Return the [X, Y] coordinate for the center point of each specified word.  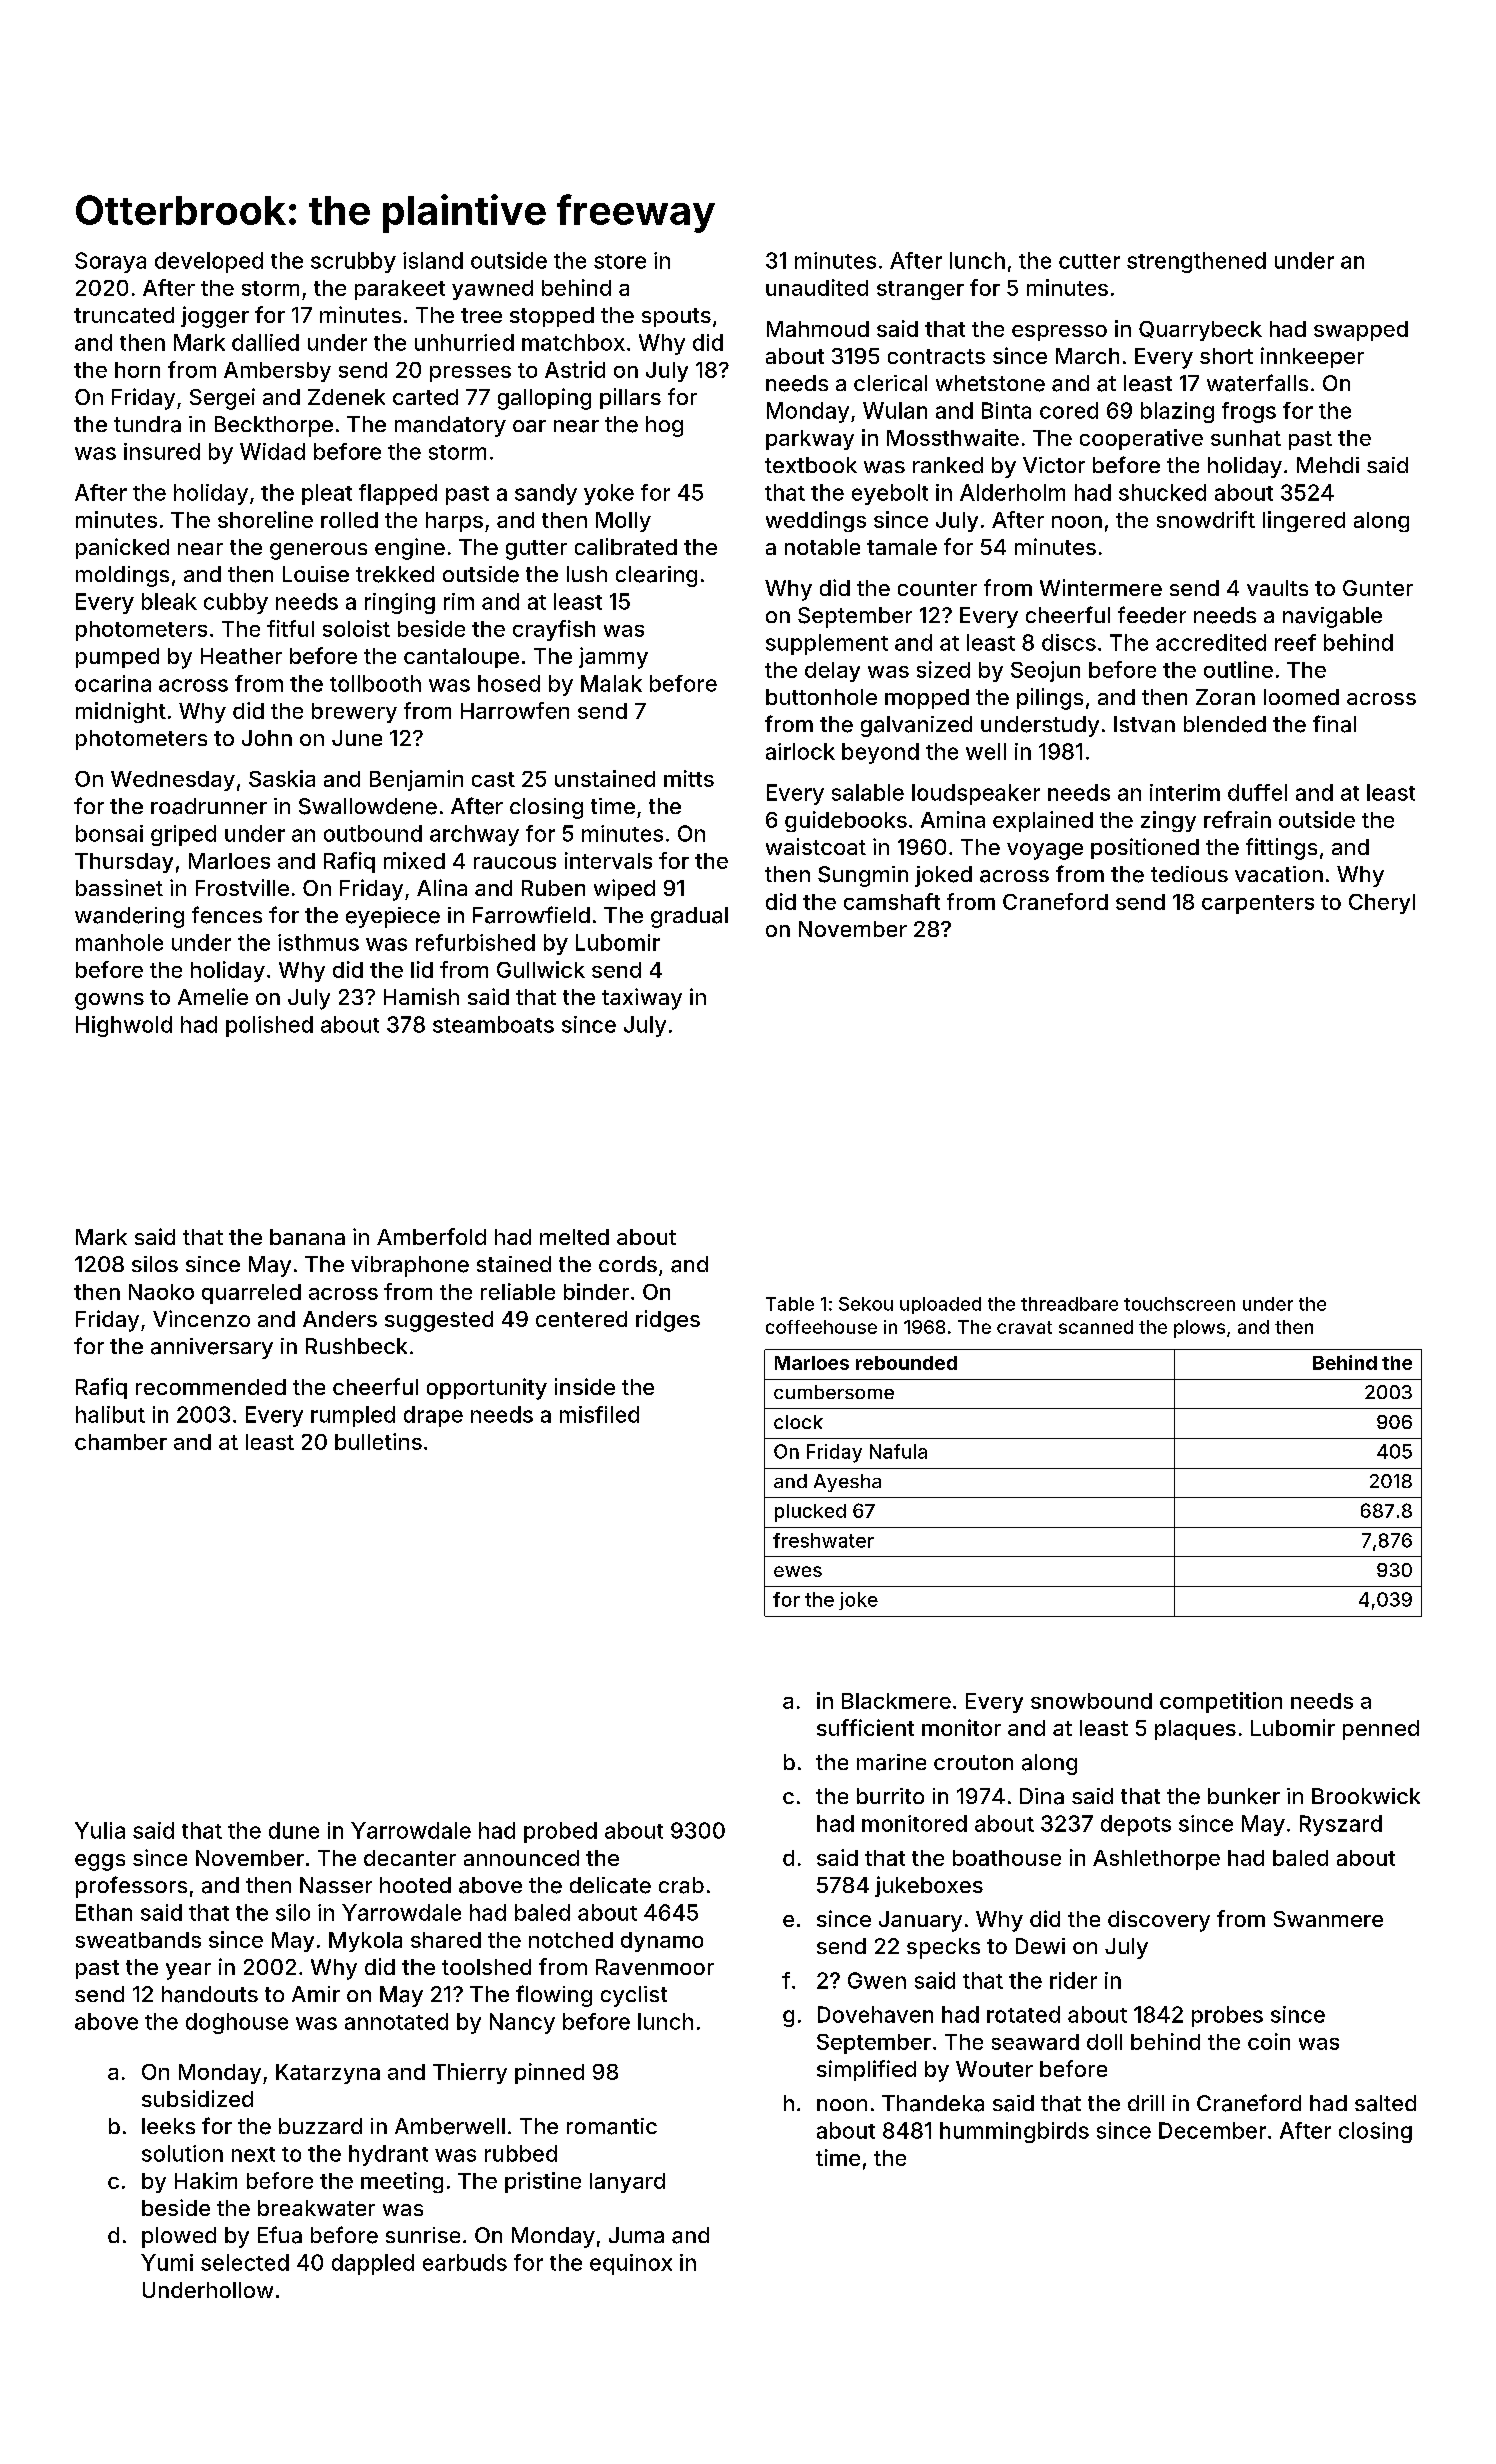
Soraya [110, 262]
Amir [316, 1994]
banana [307, 1237]
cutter [1089, 261]
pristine [543, 2182]
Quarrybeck [1200, 331]
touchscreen [1179, 1304]
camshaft [892, 901]
